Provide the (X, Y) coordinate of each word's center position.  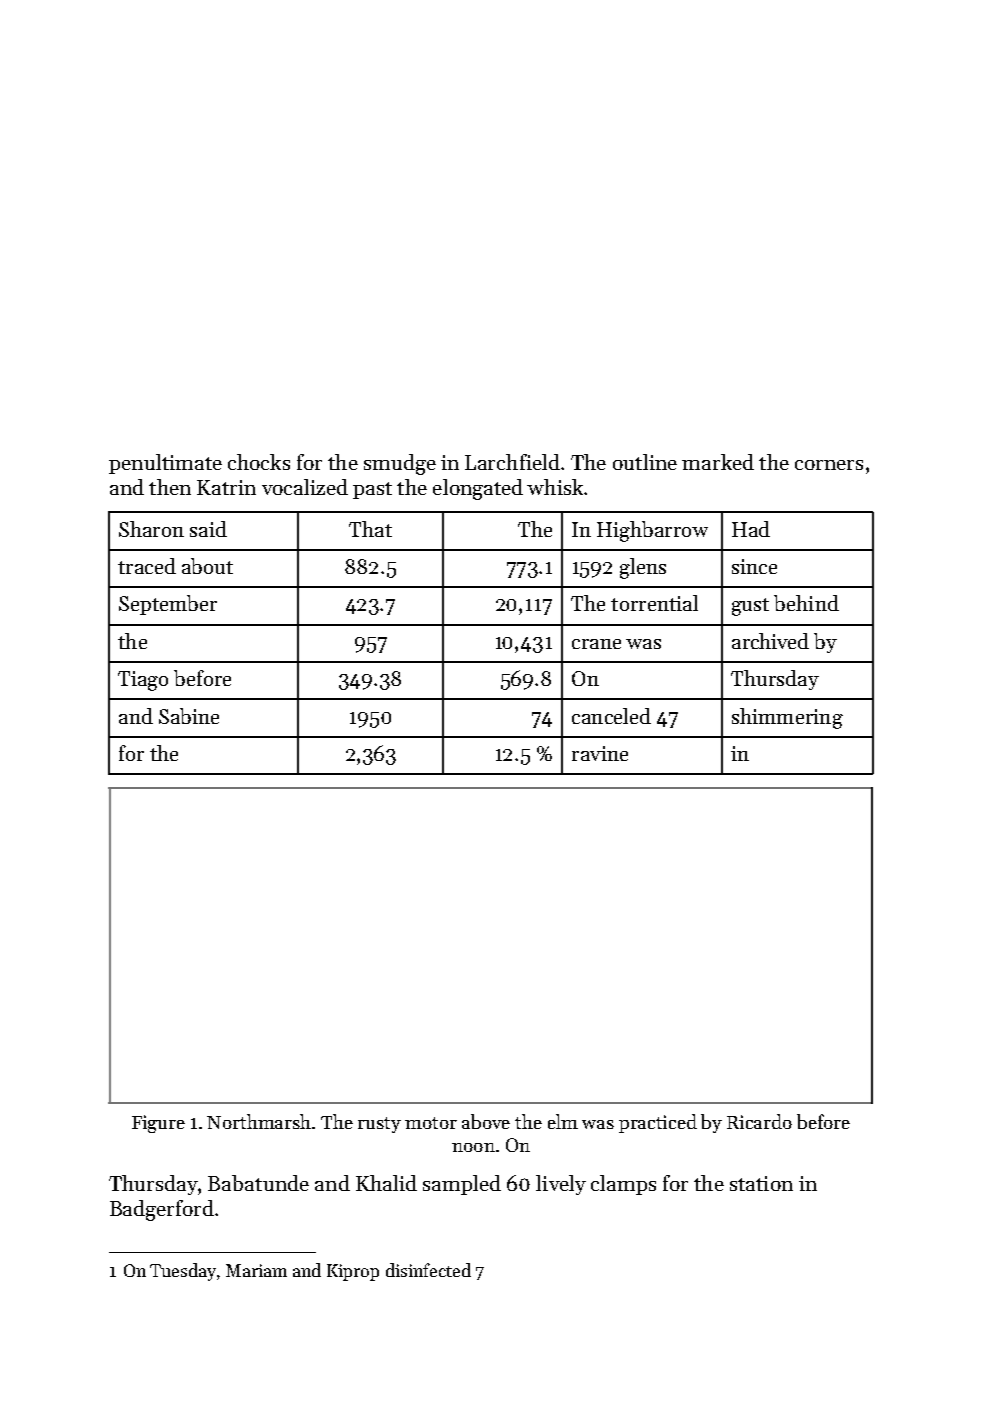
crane (596, 644)
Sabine (189, 716)
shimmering (787, 718)
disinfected (428, 1270)
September (168, 605)
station (761, 1183)
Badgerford (162, 1210)
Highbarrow (652, 531)
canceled (611, 716)
